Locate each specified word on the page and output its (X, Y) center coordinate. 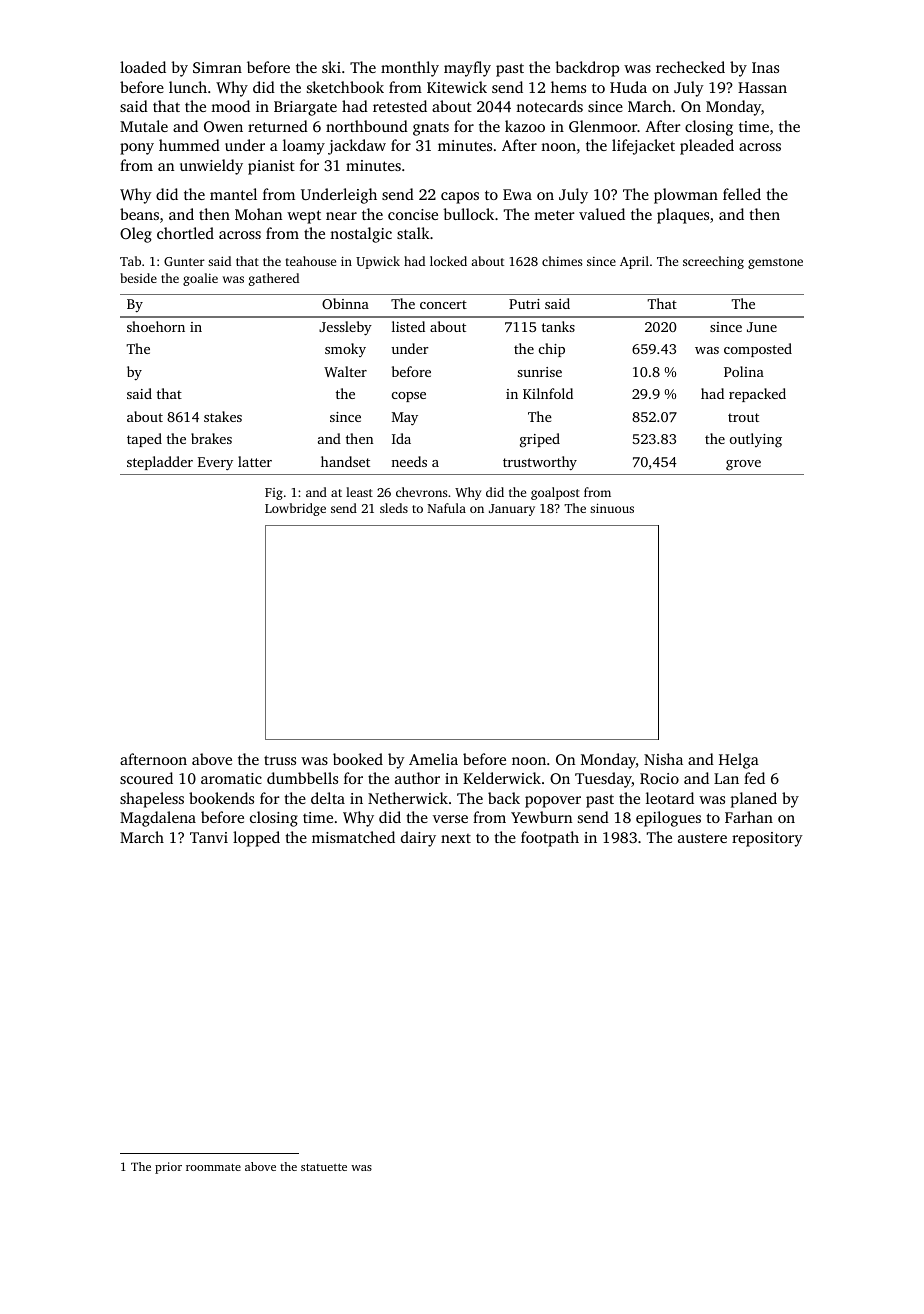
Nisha (663, 759)
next (456, 838)
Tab (130, 261)
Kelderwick (502, 778)
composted (758, 350)
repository (767, 839)
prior (168, 1168)
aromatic (231, 778)
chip (552, 350)
